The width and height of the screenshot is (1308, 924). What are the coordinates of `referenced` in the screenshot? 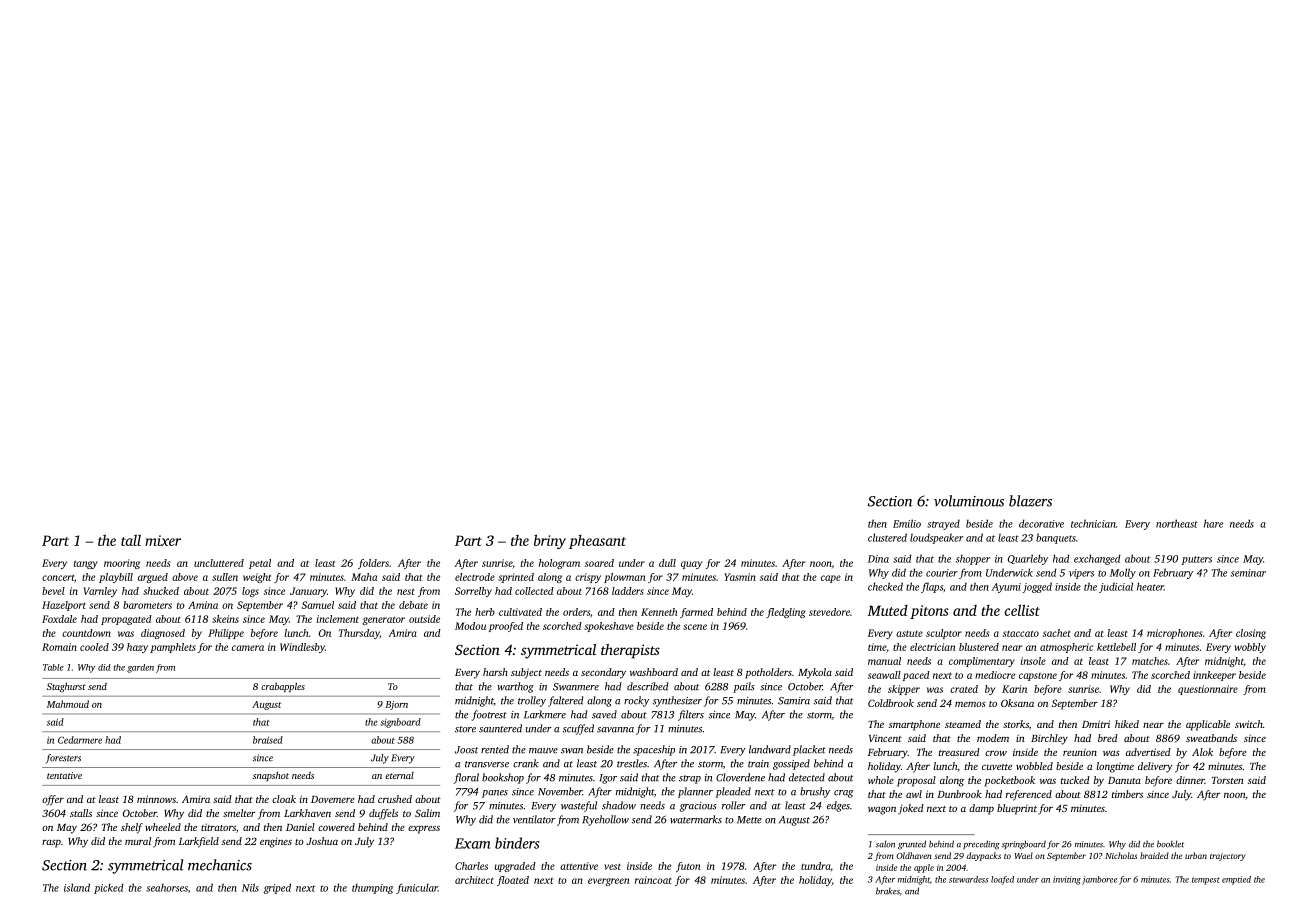 It's located at (1029, 795).
